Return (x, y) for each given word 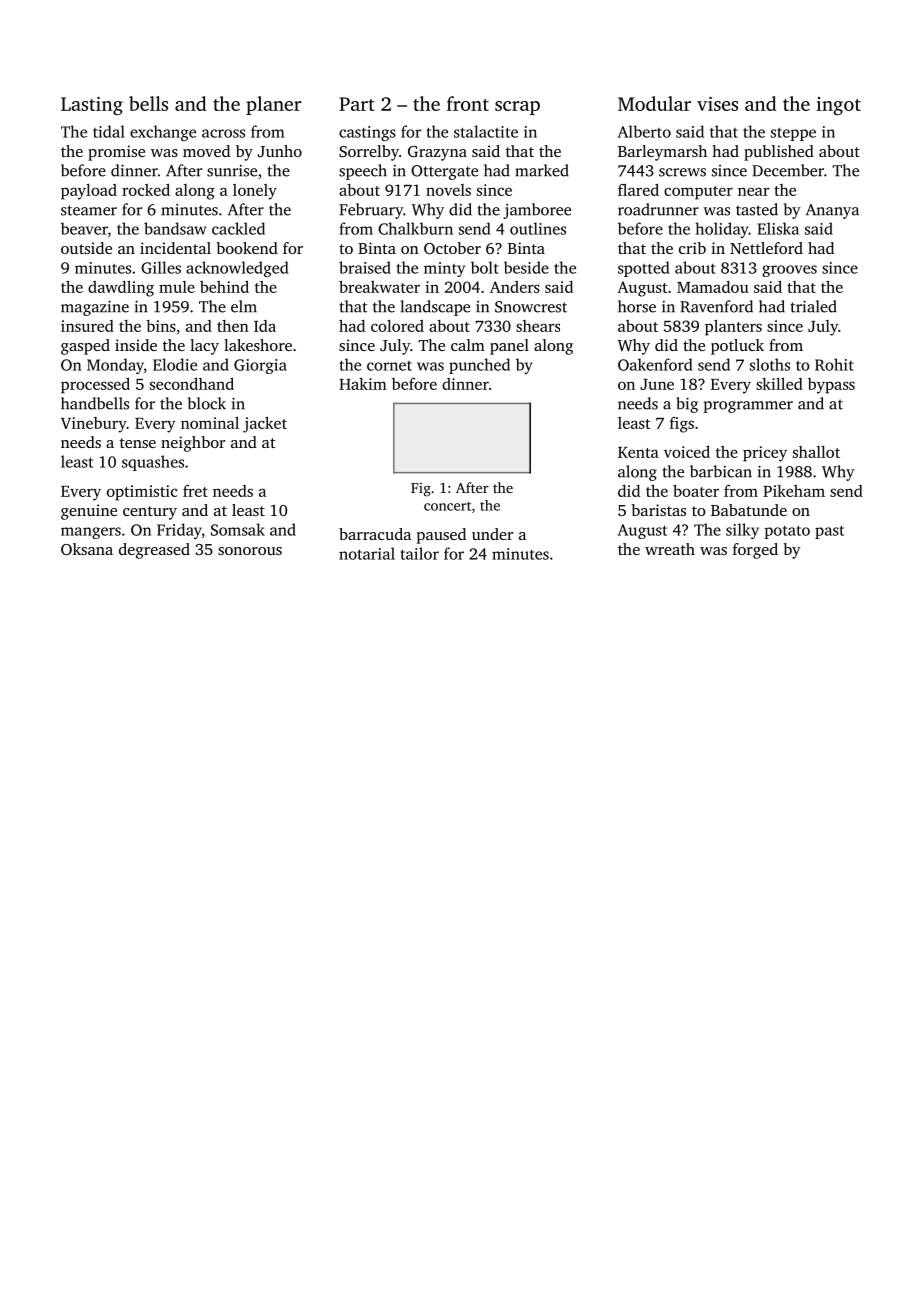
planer (274, 105)
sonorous (250, 551)
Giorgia (260, 366)
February (371, 211)
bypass (831, 386)
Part (357, 104)
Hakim (363, 384)
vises (717, 104)
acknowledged (237, 269)
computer (698, 193)
